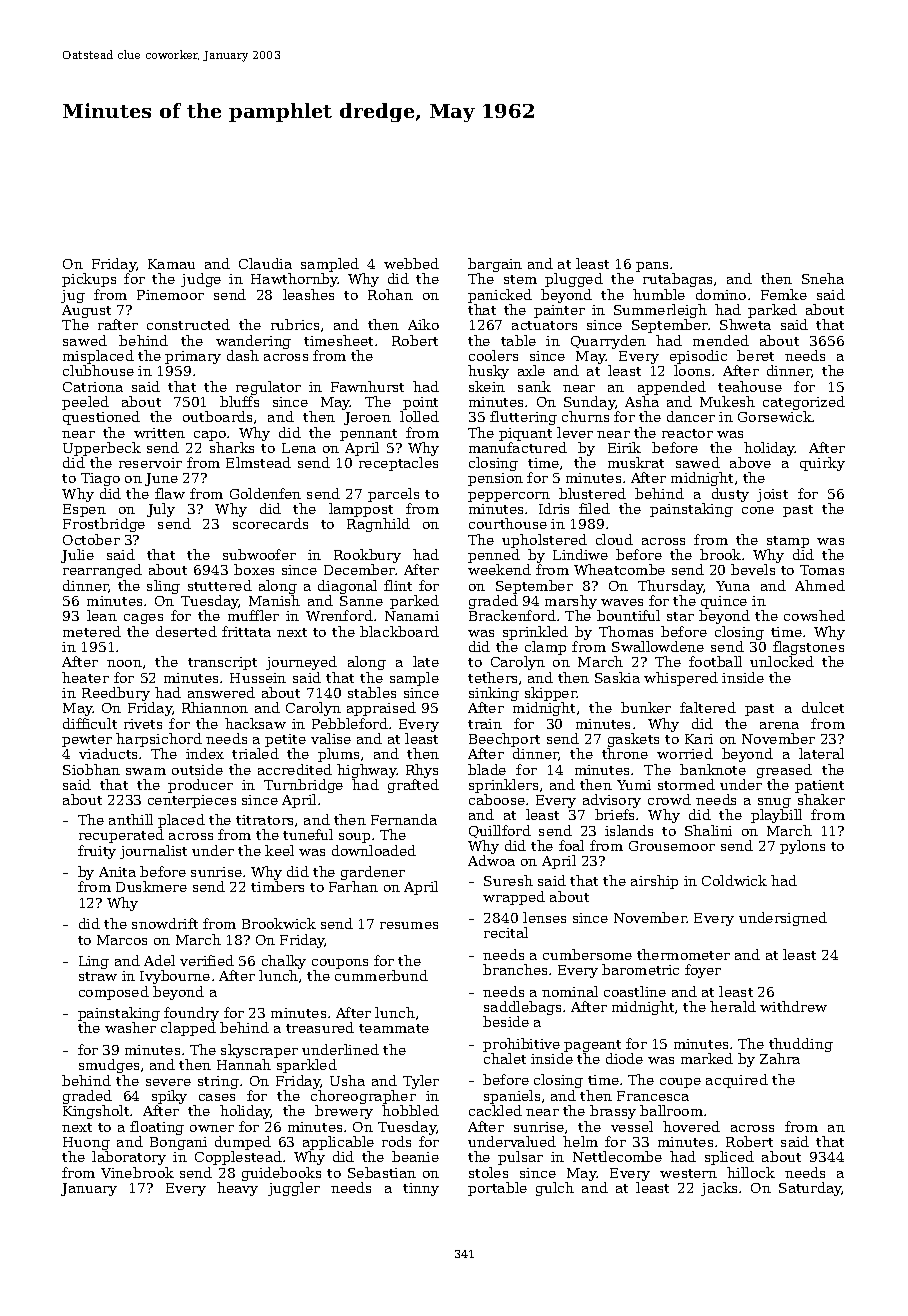 This page has width=908, height=1316. I want to click on December, so click(360, 569).
